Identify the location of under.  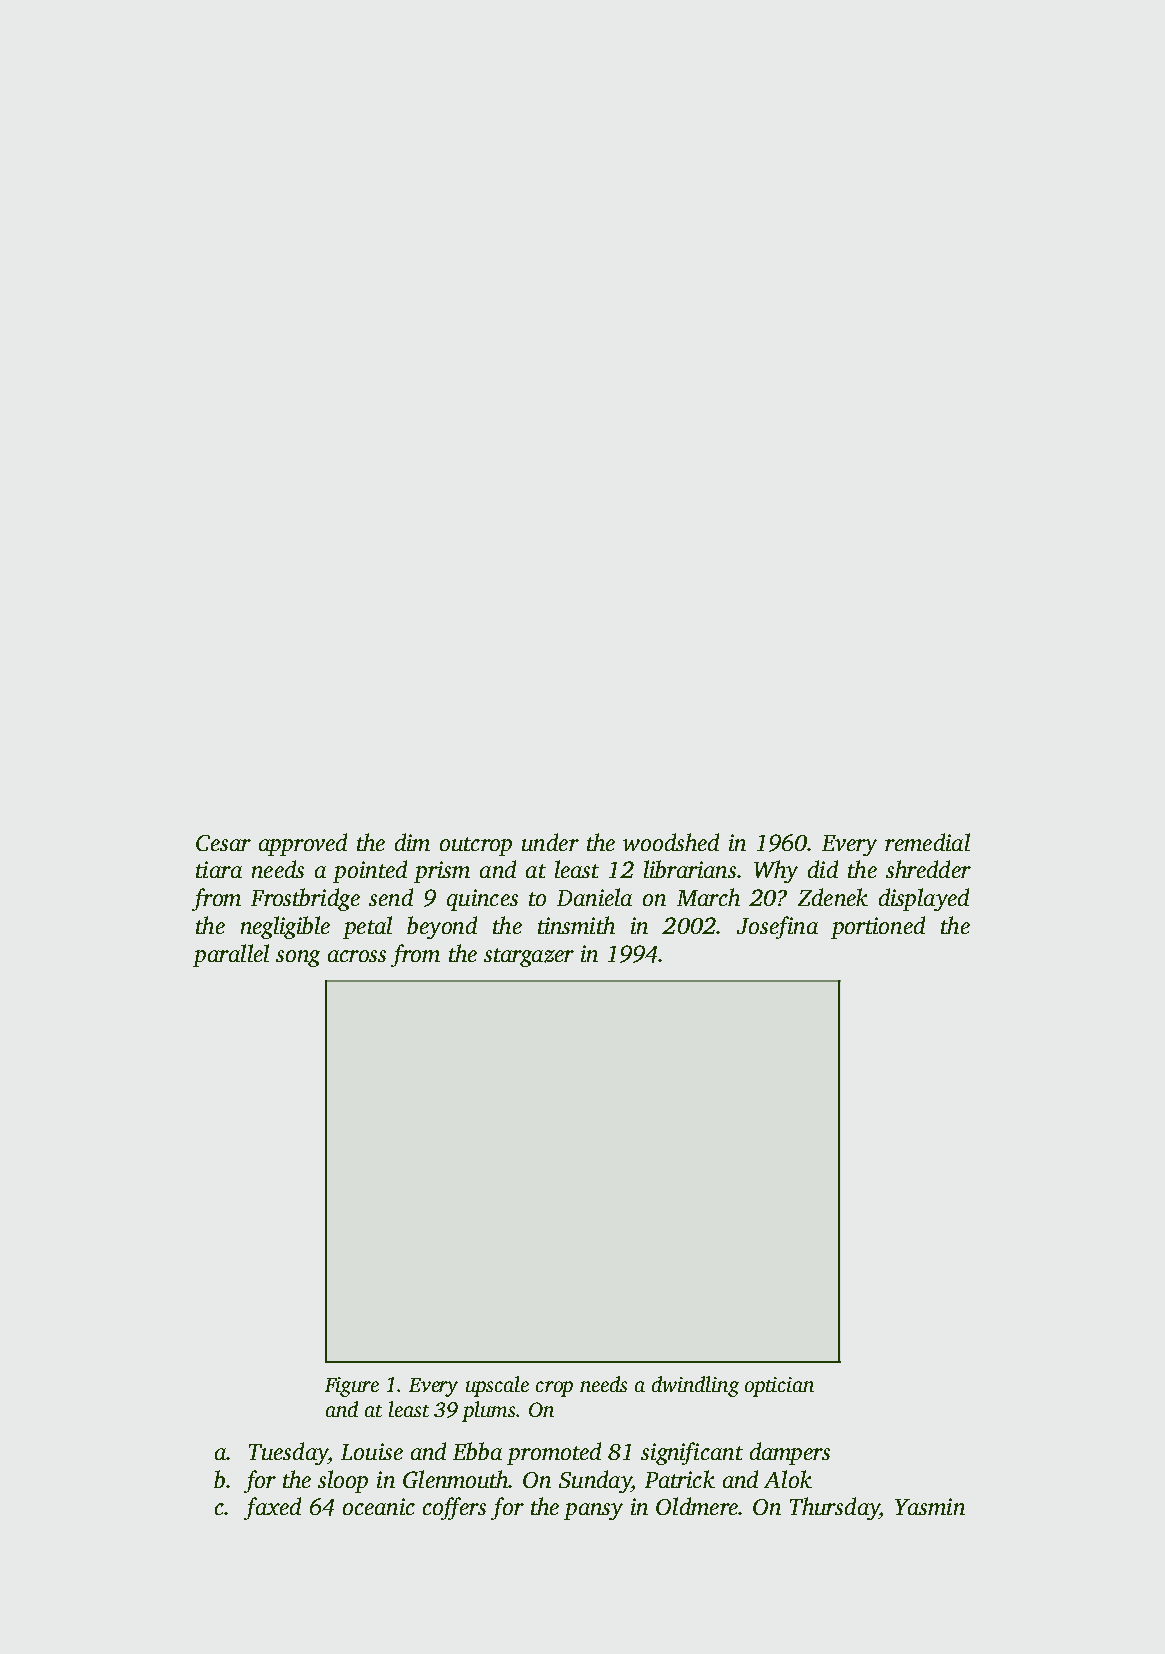
(550, 842).
